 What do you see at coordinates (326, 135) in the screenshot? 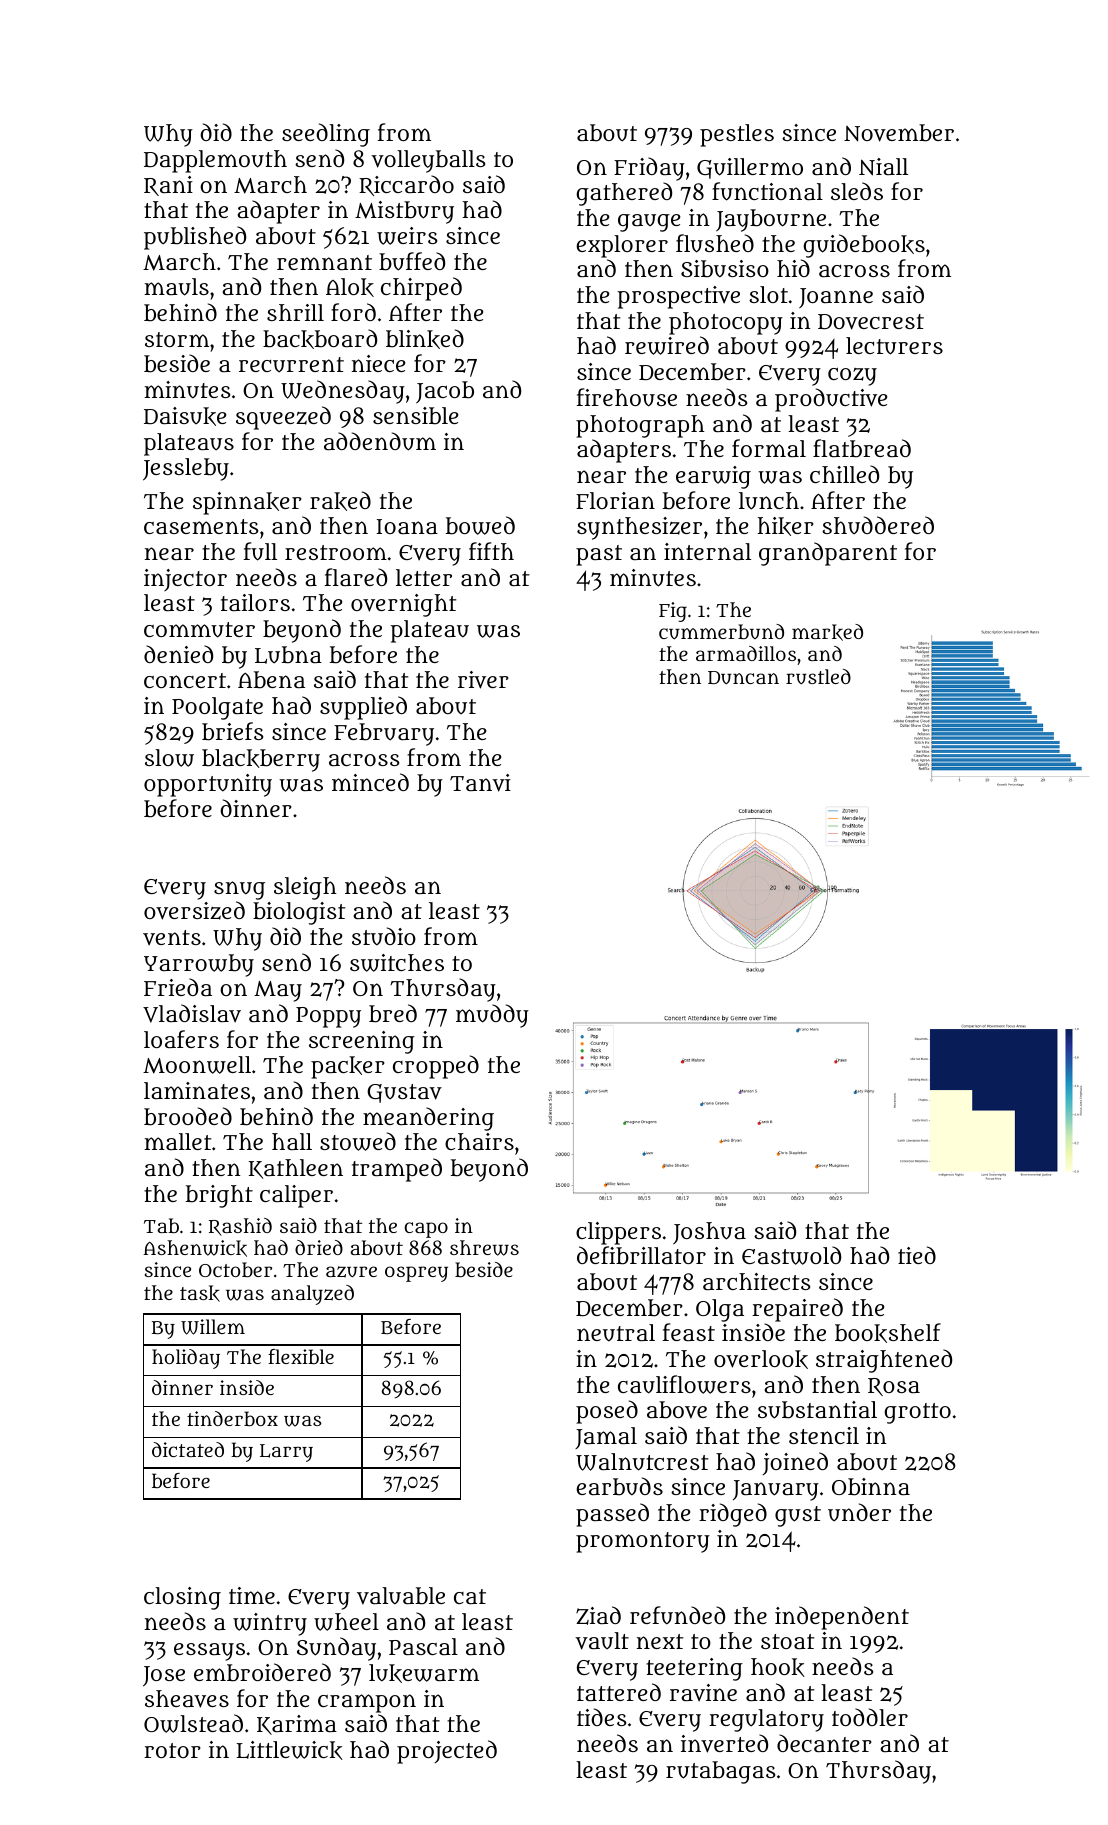
I see `seedling` at bounding box center [326, 135].
